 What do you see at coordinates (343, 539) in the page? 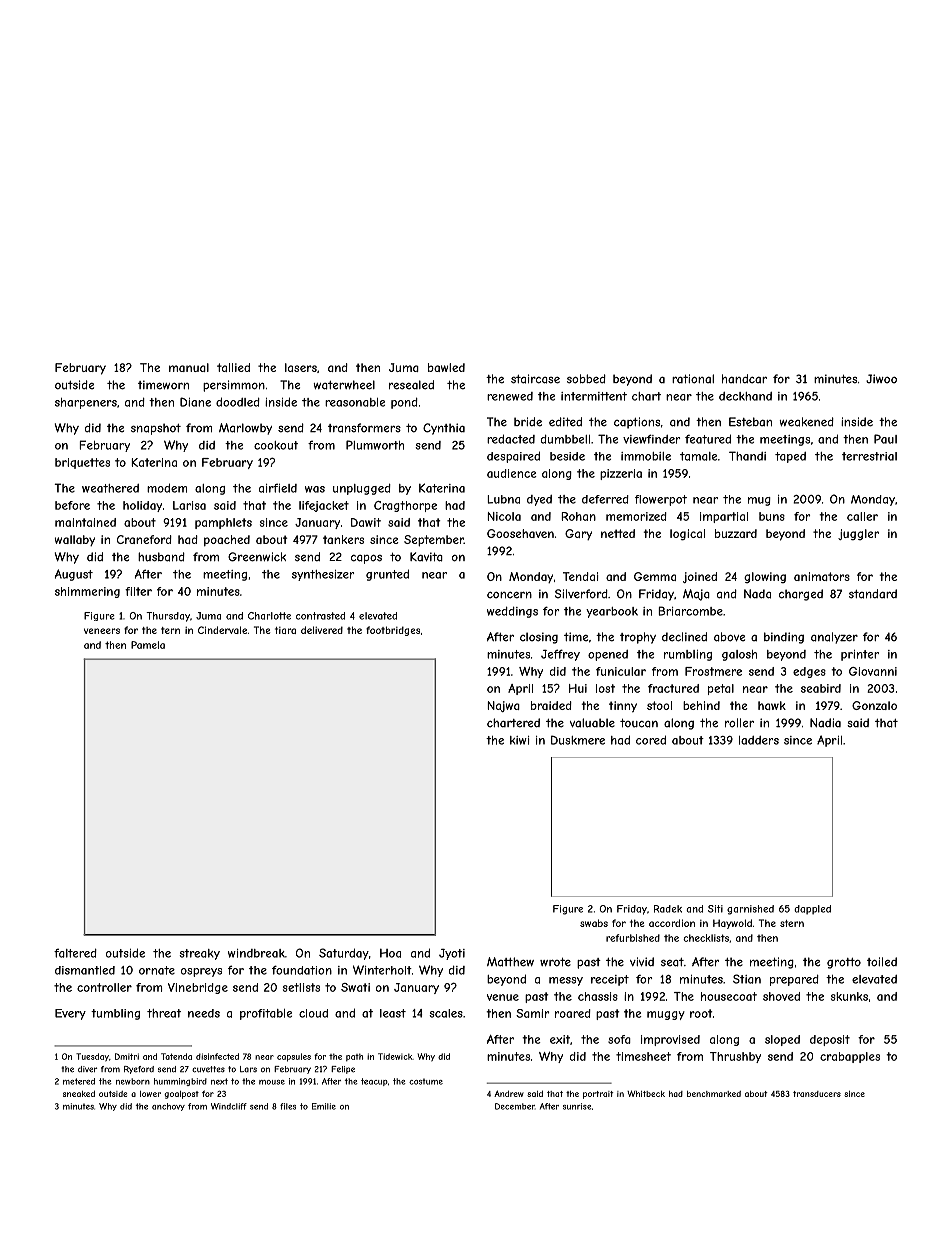
I see `tankers` at bounding box center [343, 539].
